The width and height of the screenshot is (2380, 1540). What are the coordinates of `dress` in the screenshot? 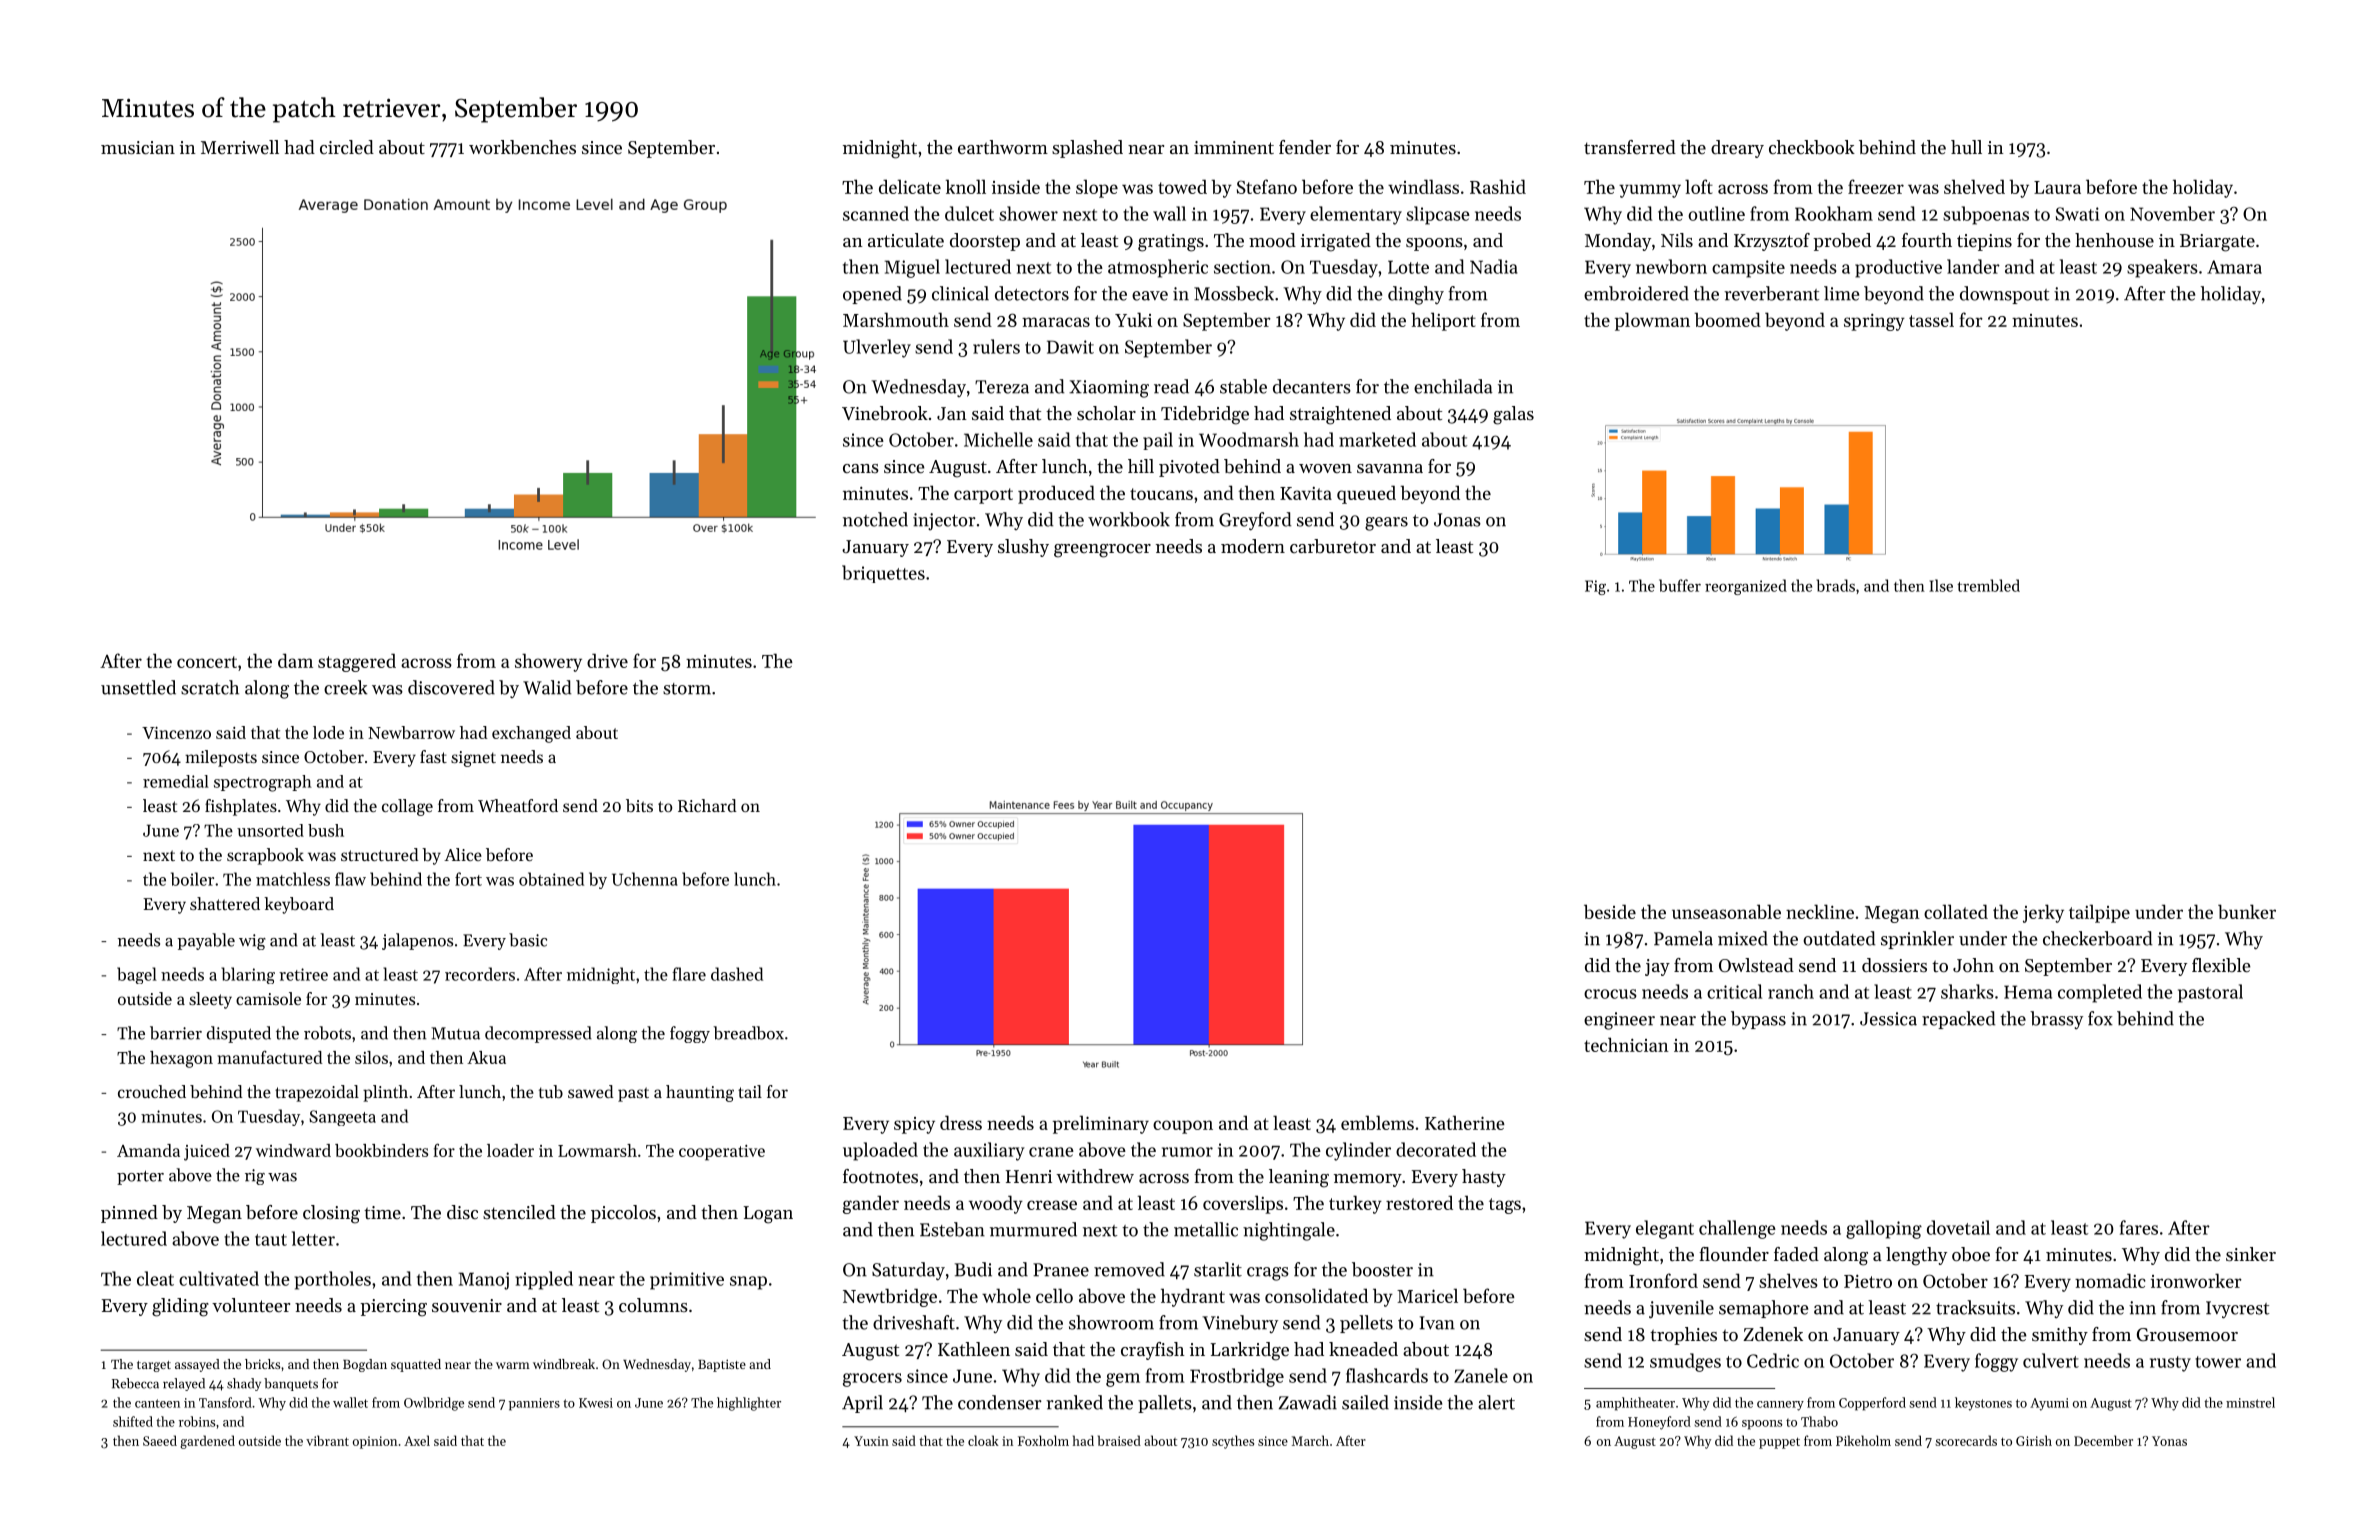 It's located at (961, 1122).
